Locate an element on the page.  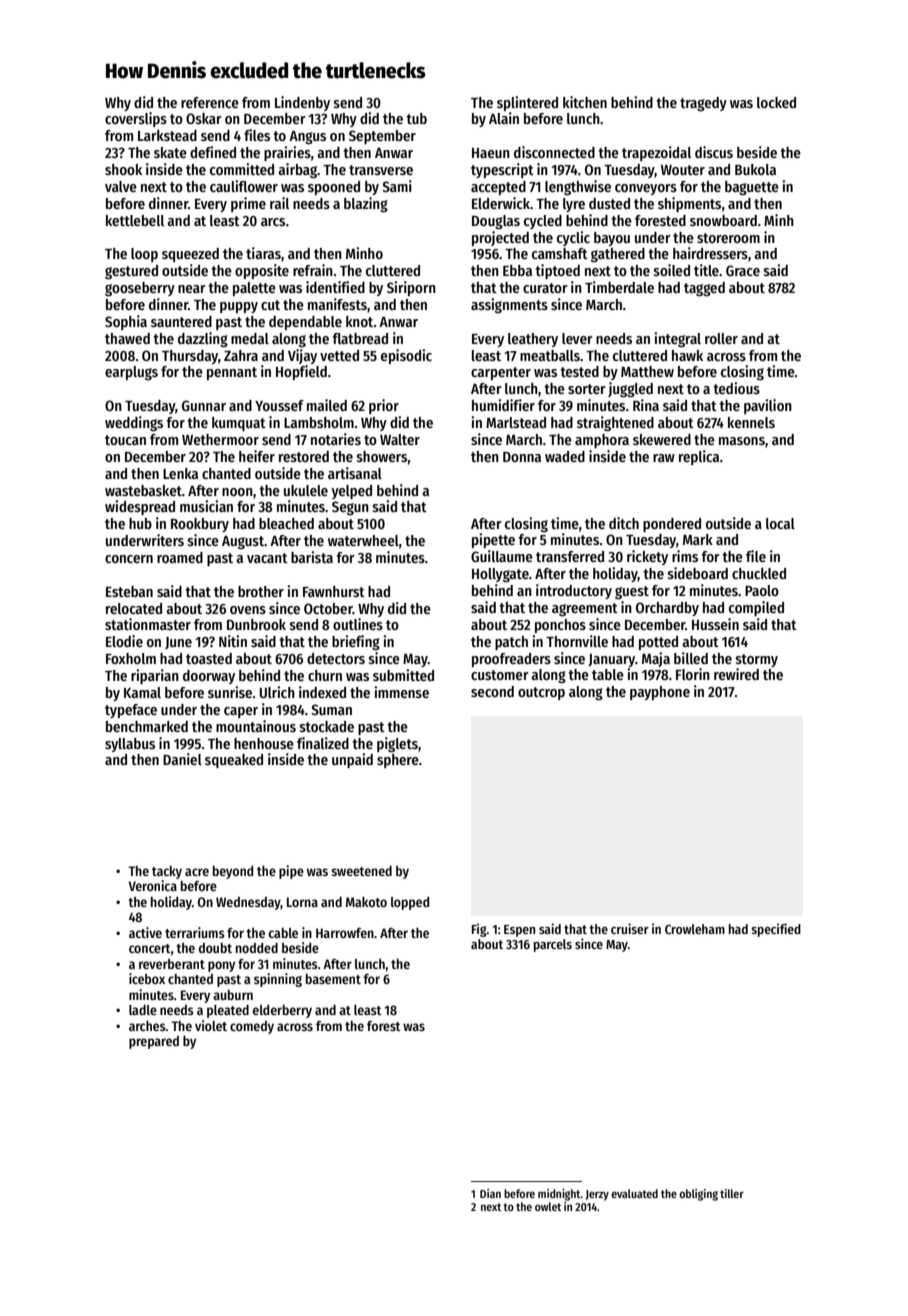
cycled is located at coordinates (543, 222).
